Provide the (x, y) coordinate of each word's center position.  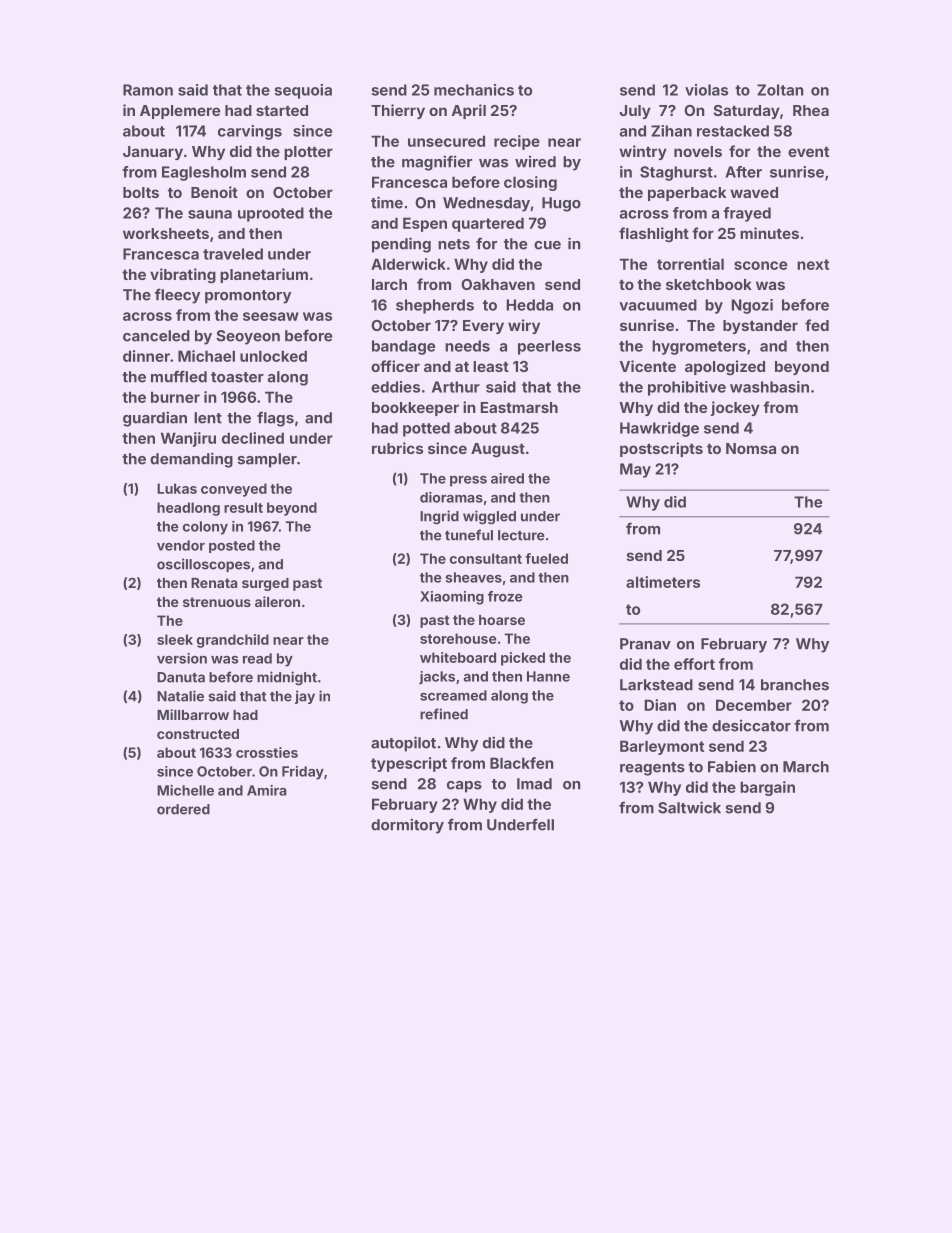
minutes (769, 233)
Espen (425, 224)
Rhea (811, 110)
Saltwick (689, 807)
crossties (267, 752)
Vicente (648, 366)
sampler (267, 460)
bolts (141, 192)
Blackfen (522, 763)
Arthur (456, 387)
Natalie (180, 696)
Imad (534, 784)
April (469, 111)
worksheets (166, 233)
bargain (767, 788)
